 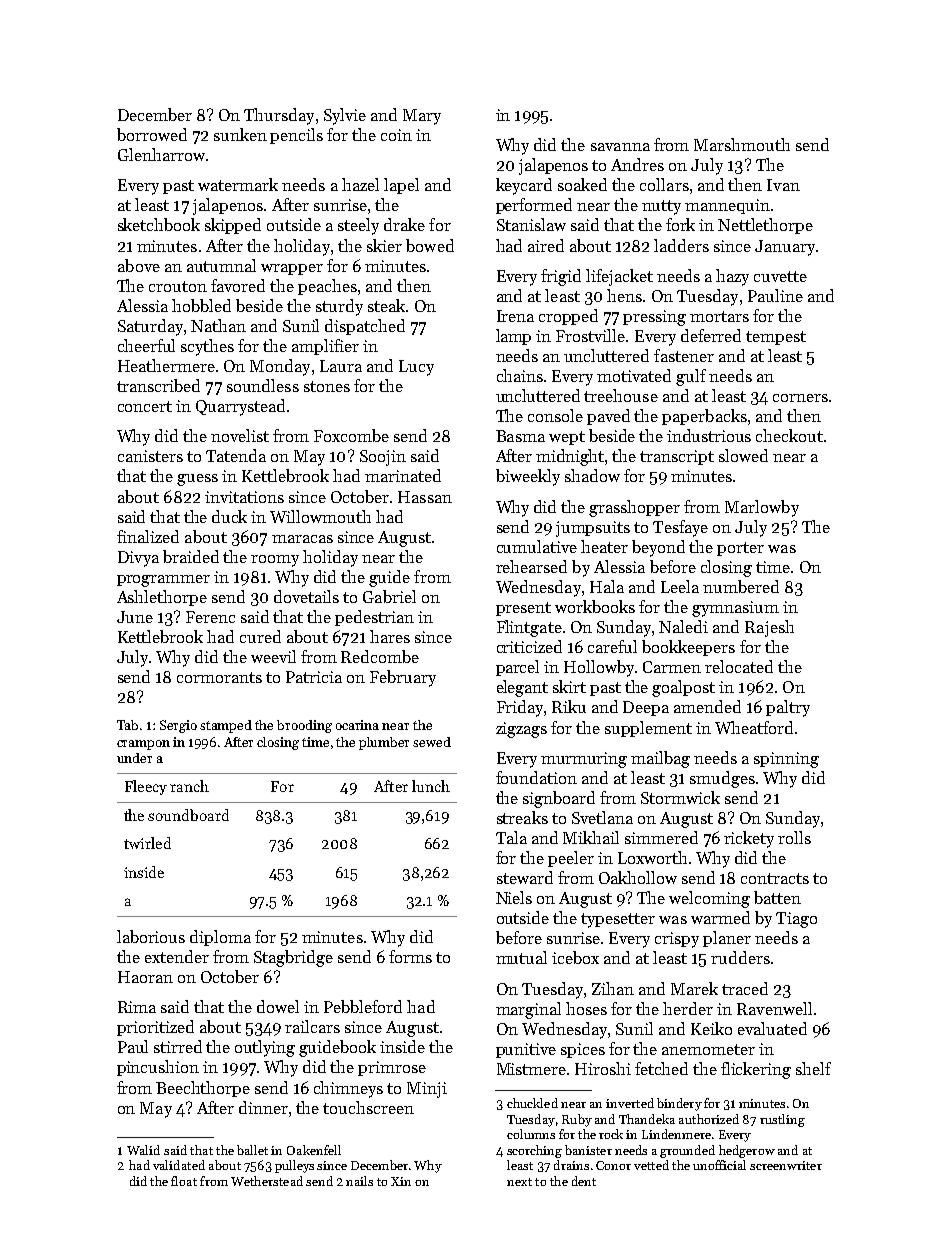 What do you see at coordinates (135, 617) in the screenshot?
I see `June` at bounding box center [135, 617].
